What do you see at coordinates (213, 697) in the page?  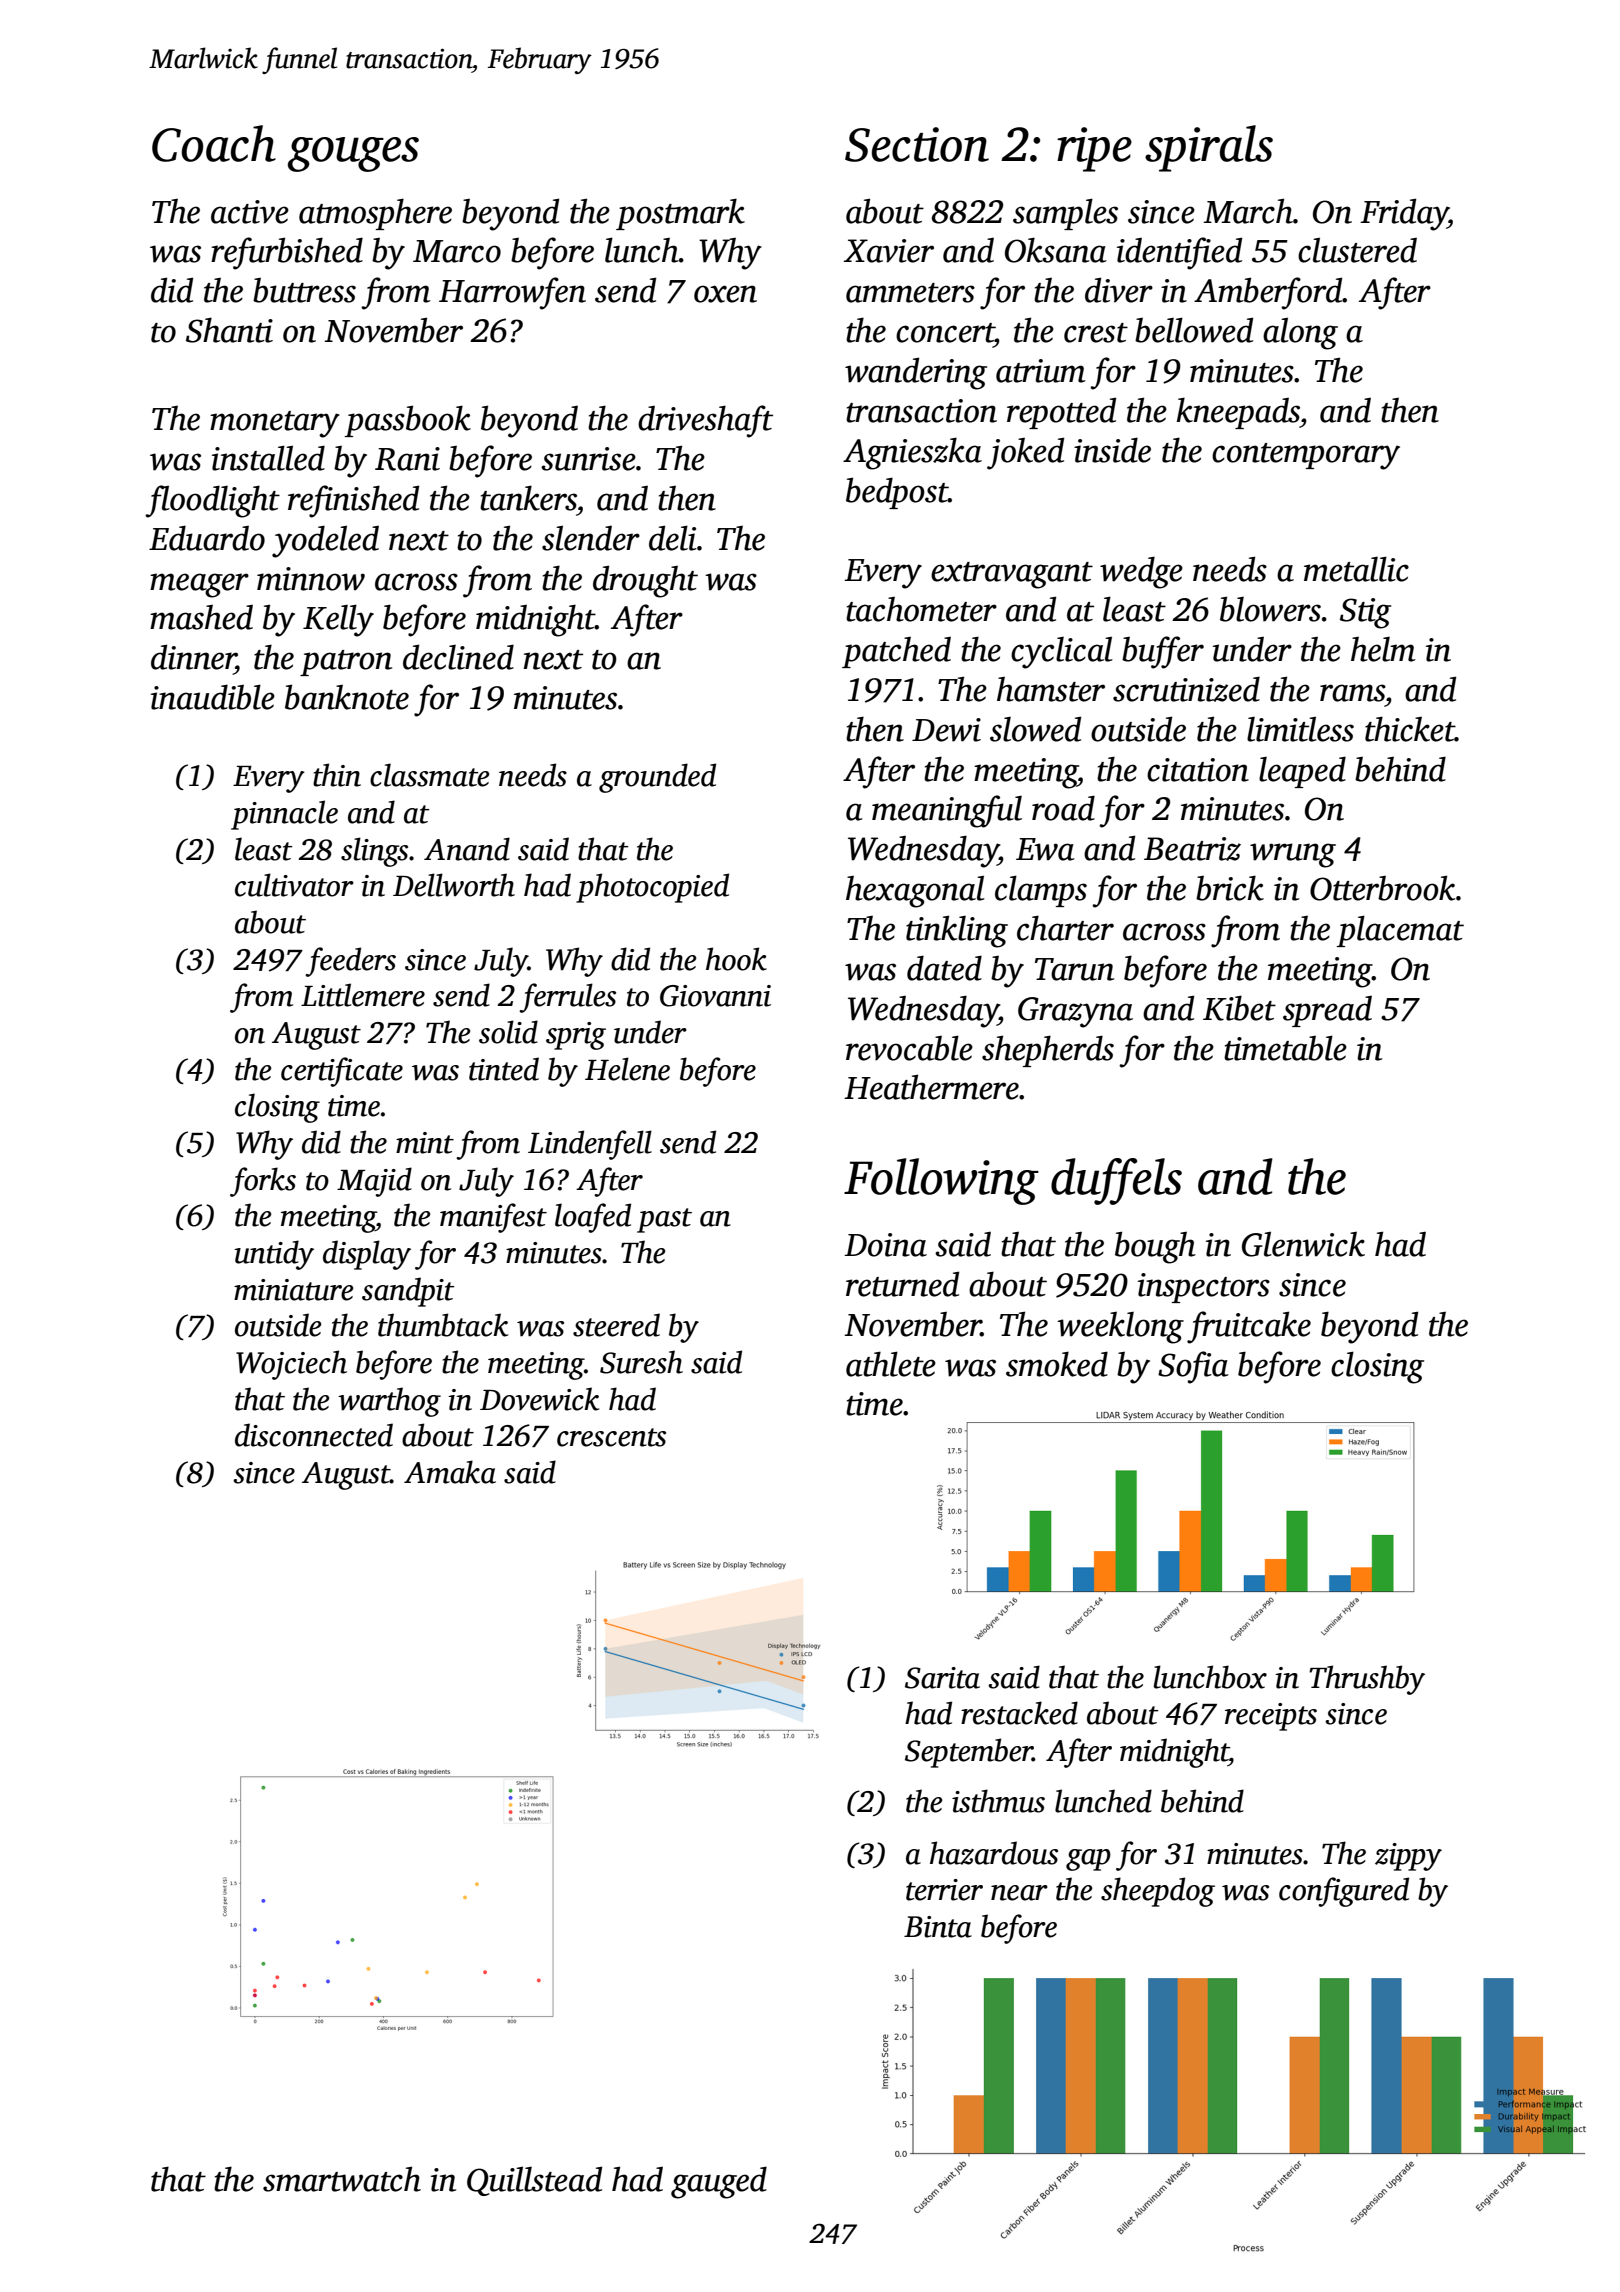 I see `inaudible` at bounding box center [213, 697].
